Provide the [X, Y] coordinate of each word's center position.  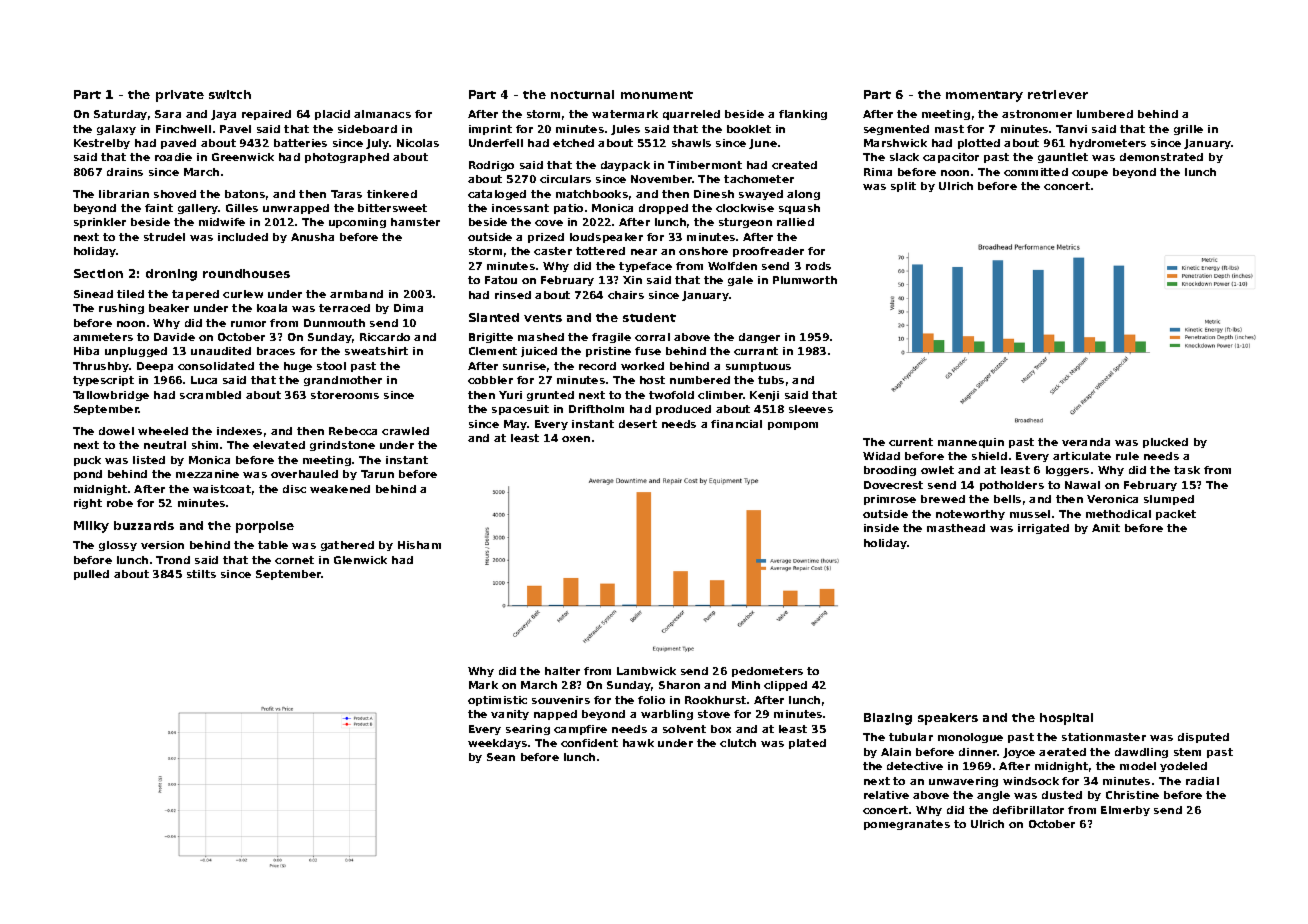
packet [1176, 515]
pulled [91, 575]
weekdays [497, 744]
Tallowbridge [111, 396]
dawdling [1141, 753]
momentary [984, 96]
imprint [490, 130]
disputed [1203, 738]
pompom [793, 426]
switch [230, 94]
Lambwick [646, 671]
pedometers [767, 672]
